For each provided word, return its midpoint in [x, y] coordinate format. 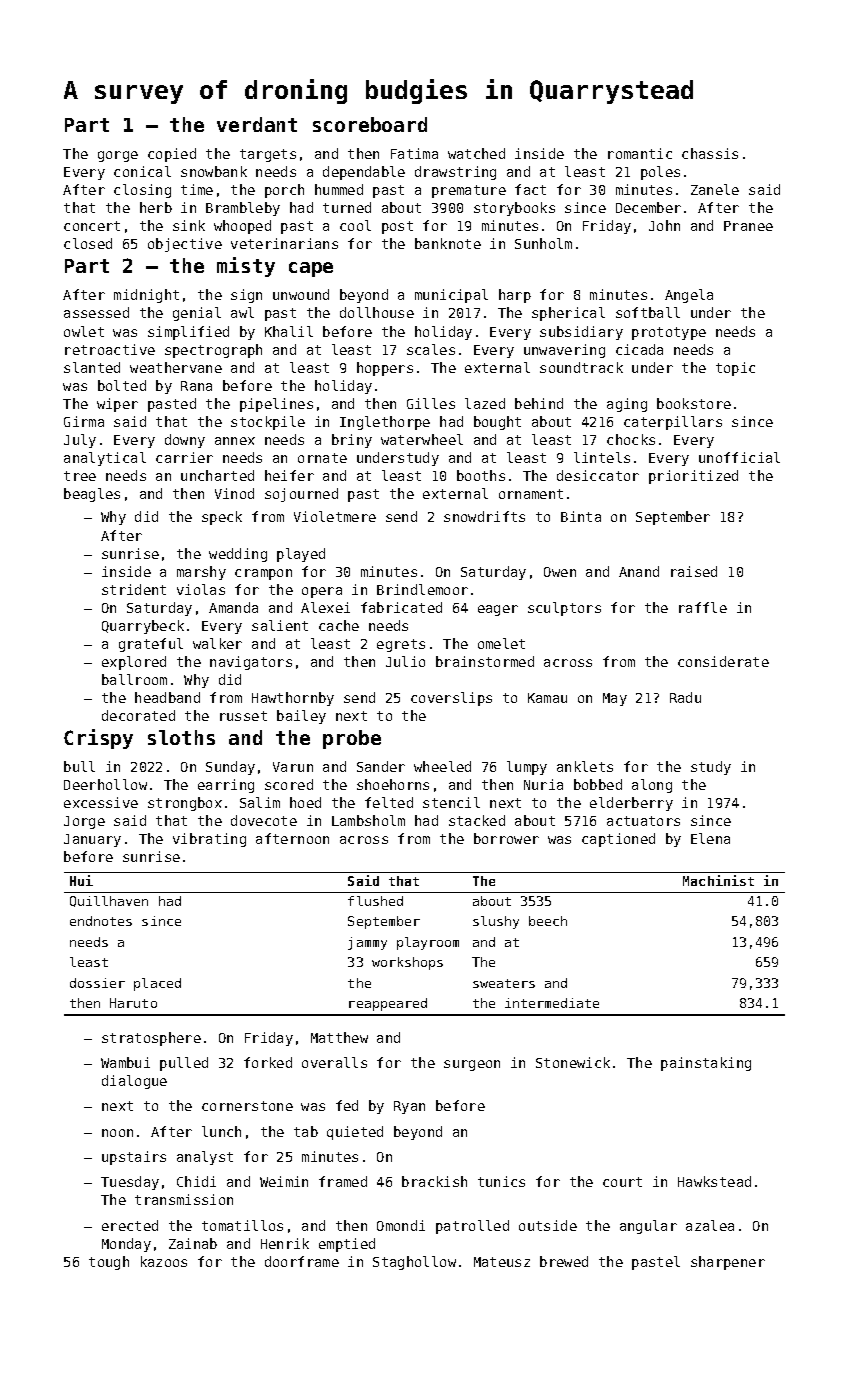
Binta [581, 516]
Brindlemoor [422, 589]
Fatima [414, 153]
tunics [501, 1181]
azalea [710, 1225]
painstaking [706, 1064]
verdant [257, 124]
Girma [84, 421]
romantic [640, 153]
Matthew [339, 1037]
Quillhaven [109, 901]
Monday [126, 1245]
